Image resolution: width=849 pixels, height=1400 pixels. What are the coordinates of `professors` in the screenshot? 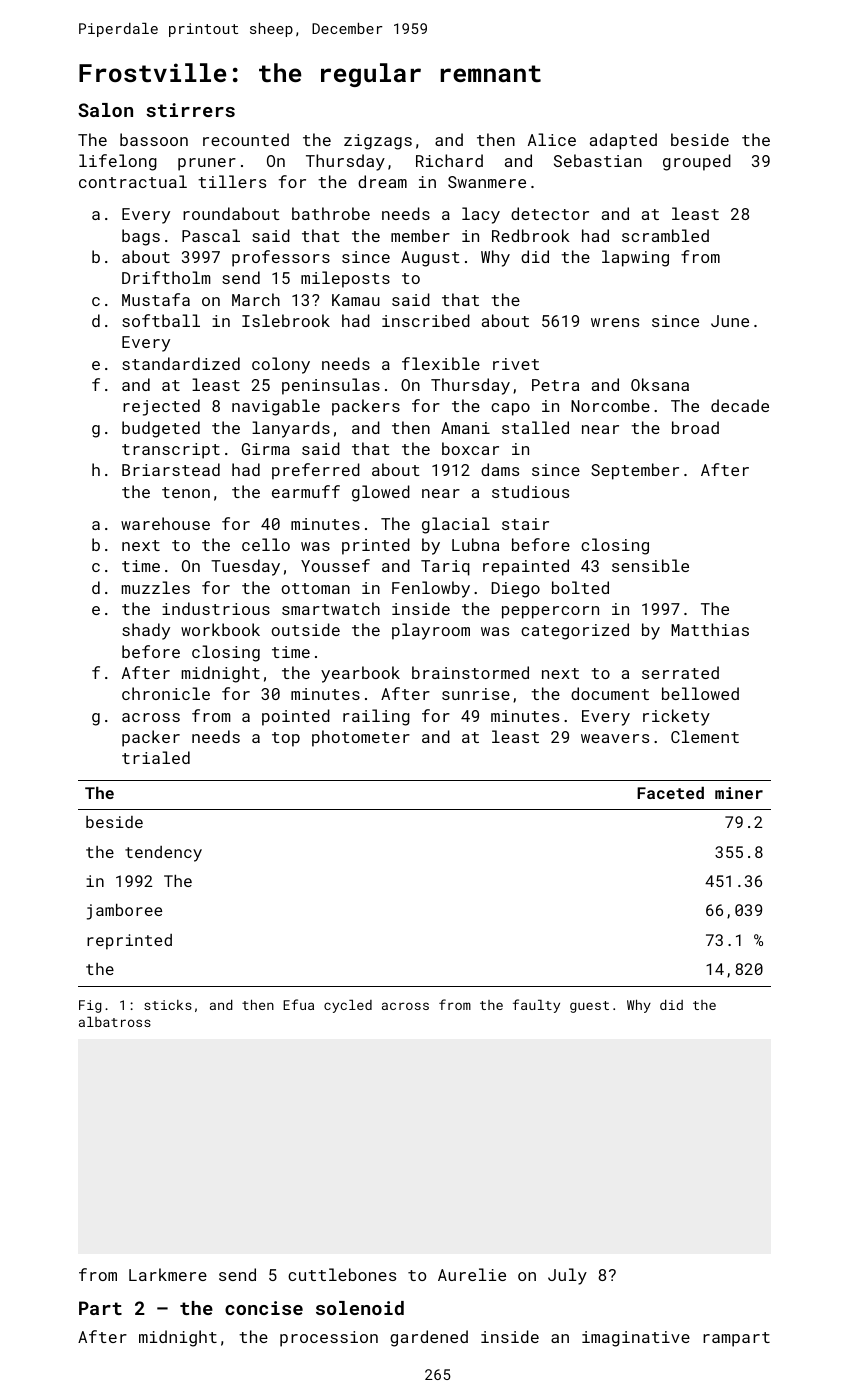 It's located at (281, 258).
